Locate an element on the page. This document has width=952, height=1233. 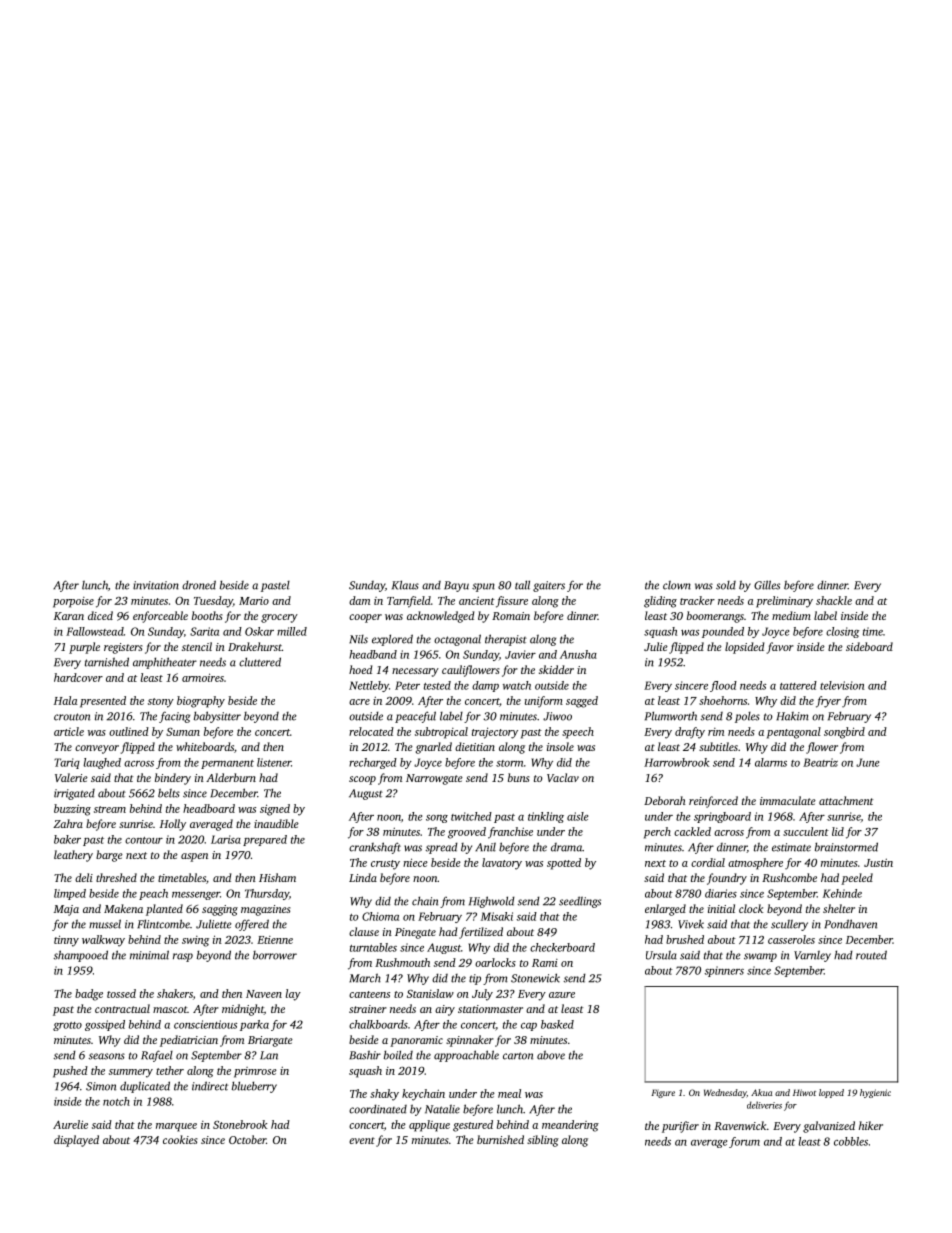
grotto is located at coordinates (67, 1026).
